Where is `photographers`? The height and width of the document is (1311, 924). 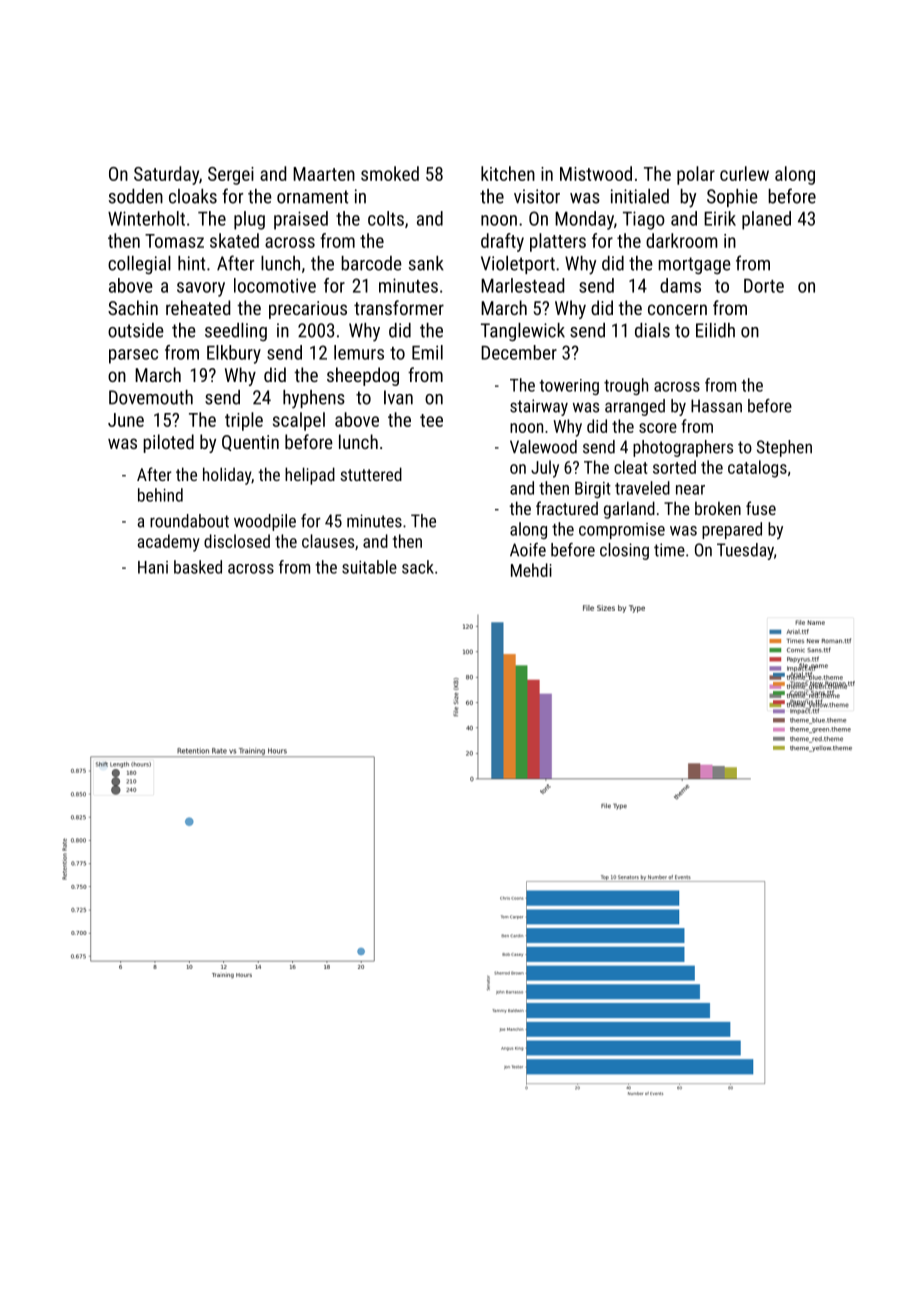 photographers is located at coordinates (683, 448).
